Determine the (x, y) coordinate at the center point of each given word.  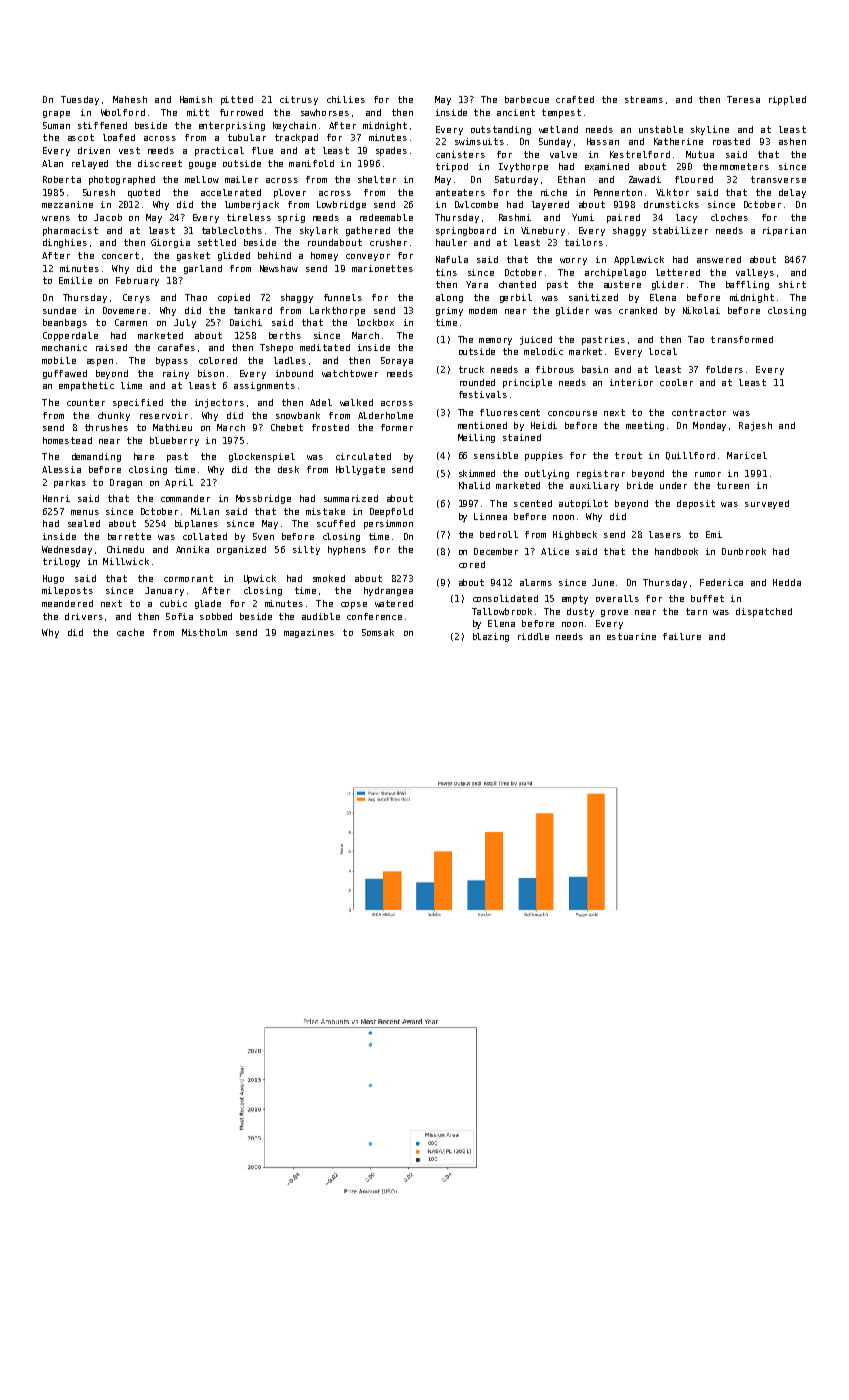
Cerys (136, 298)
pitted (237, 100)
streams (644, 99)
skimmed (477, 473)
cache (130, 632)
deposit (696, 504)
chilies (346, 99)
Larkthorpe (337, 311)
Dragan (126, 483)
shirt (792, 284)
